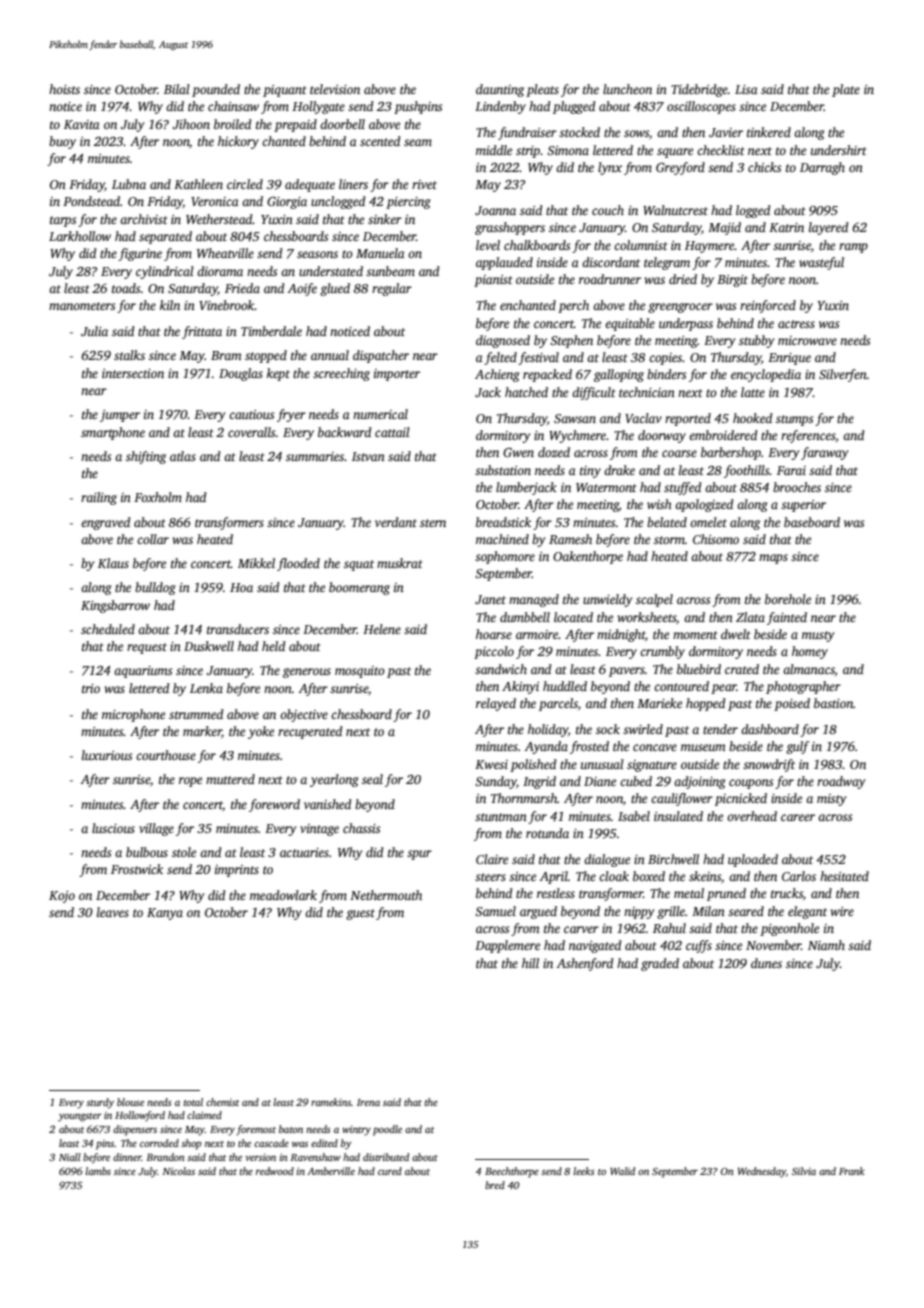  Describe the element at coordinates (360, 672) in the screenshot. I see `mosquito` at that location.
